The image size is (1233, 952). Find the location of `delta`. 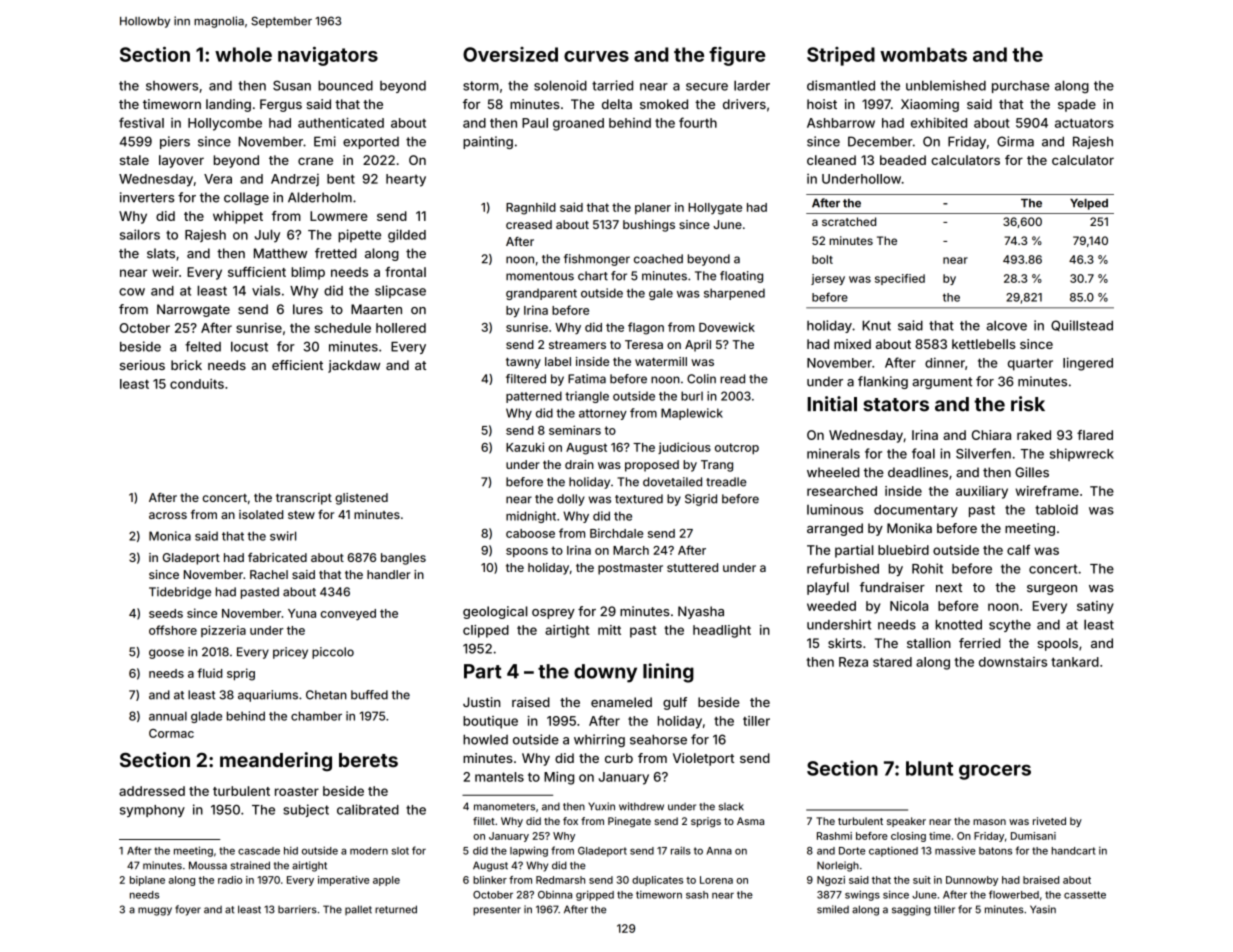

delta is located at coordinates (617, 104).
